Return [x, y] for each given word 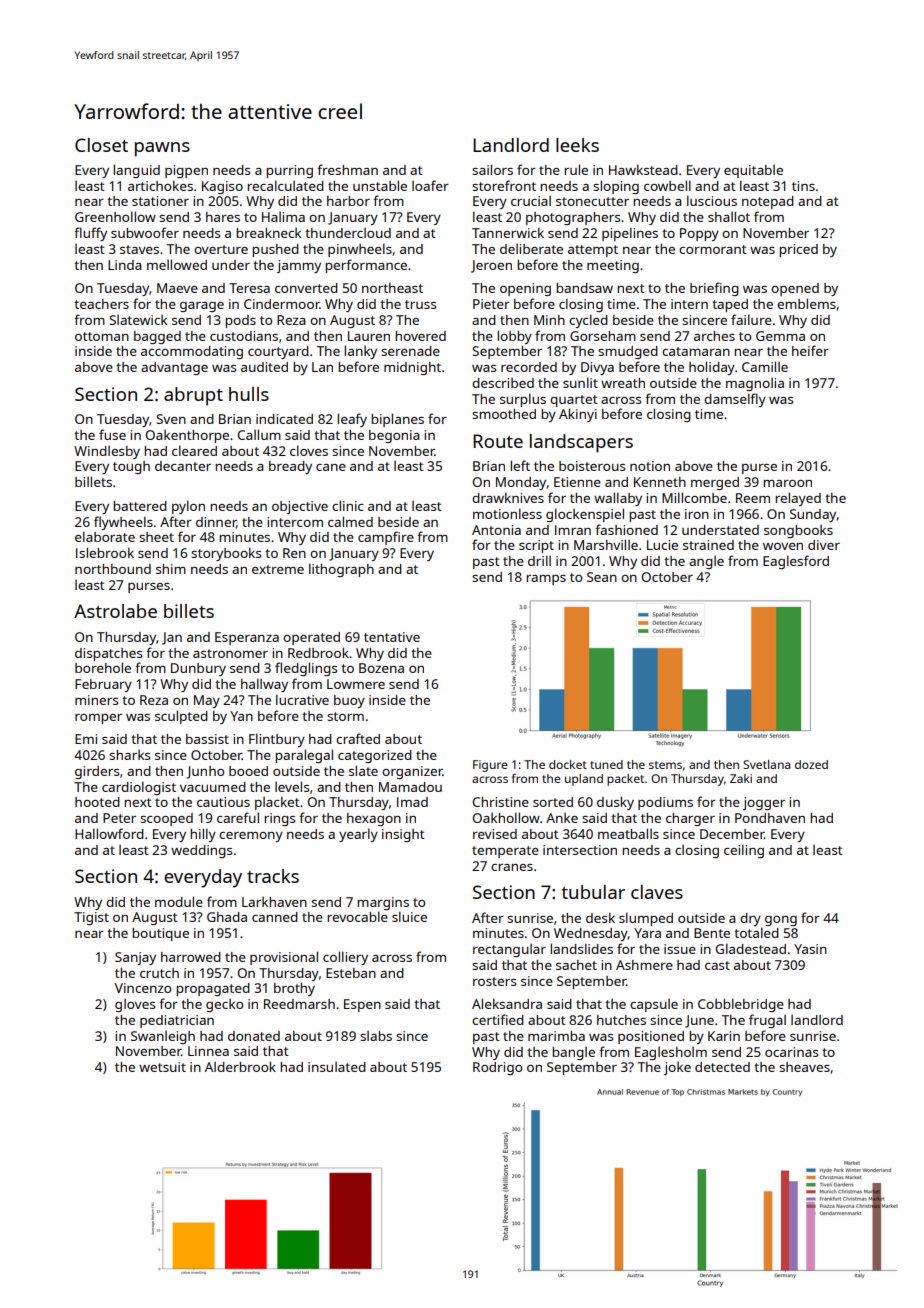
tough [131, 467]
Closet [101, 145]
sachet [576, 965]
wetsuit [162, 1067]
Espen [362, 1005]
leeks [577, 145]
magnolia [755, 384]
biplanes [397, 420]
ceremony [251, 837]
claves [657, 892]
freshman [347, 169]
